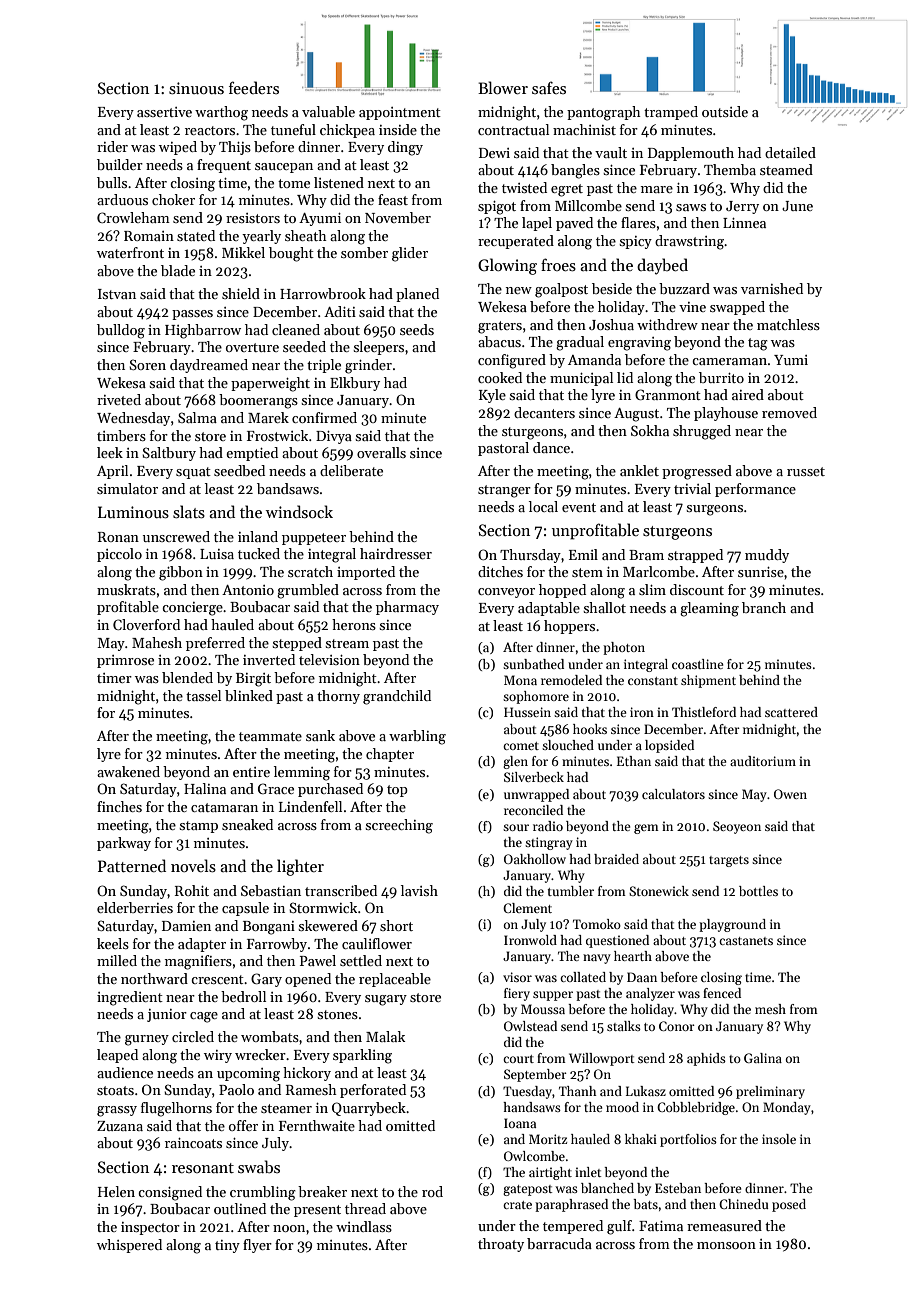 The image size is (924, 1308). What do you see at coordinates (791, 712) in the page?
I see `scattered` at bounding box center [791, 712].
